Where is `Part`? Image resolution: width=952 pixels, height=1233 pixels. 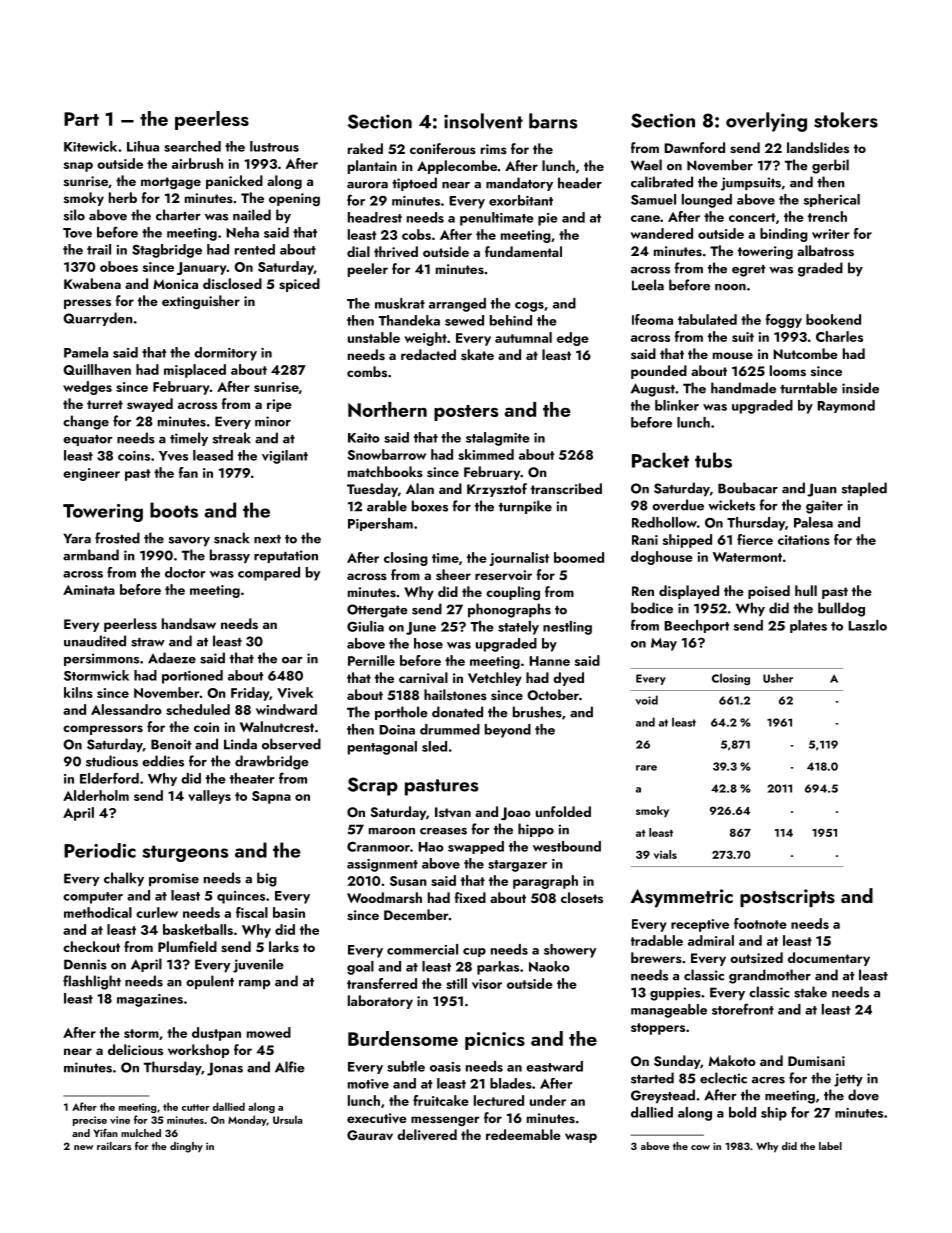 Part is located at coordinates (81, 119).
